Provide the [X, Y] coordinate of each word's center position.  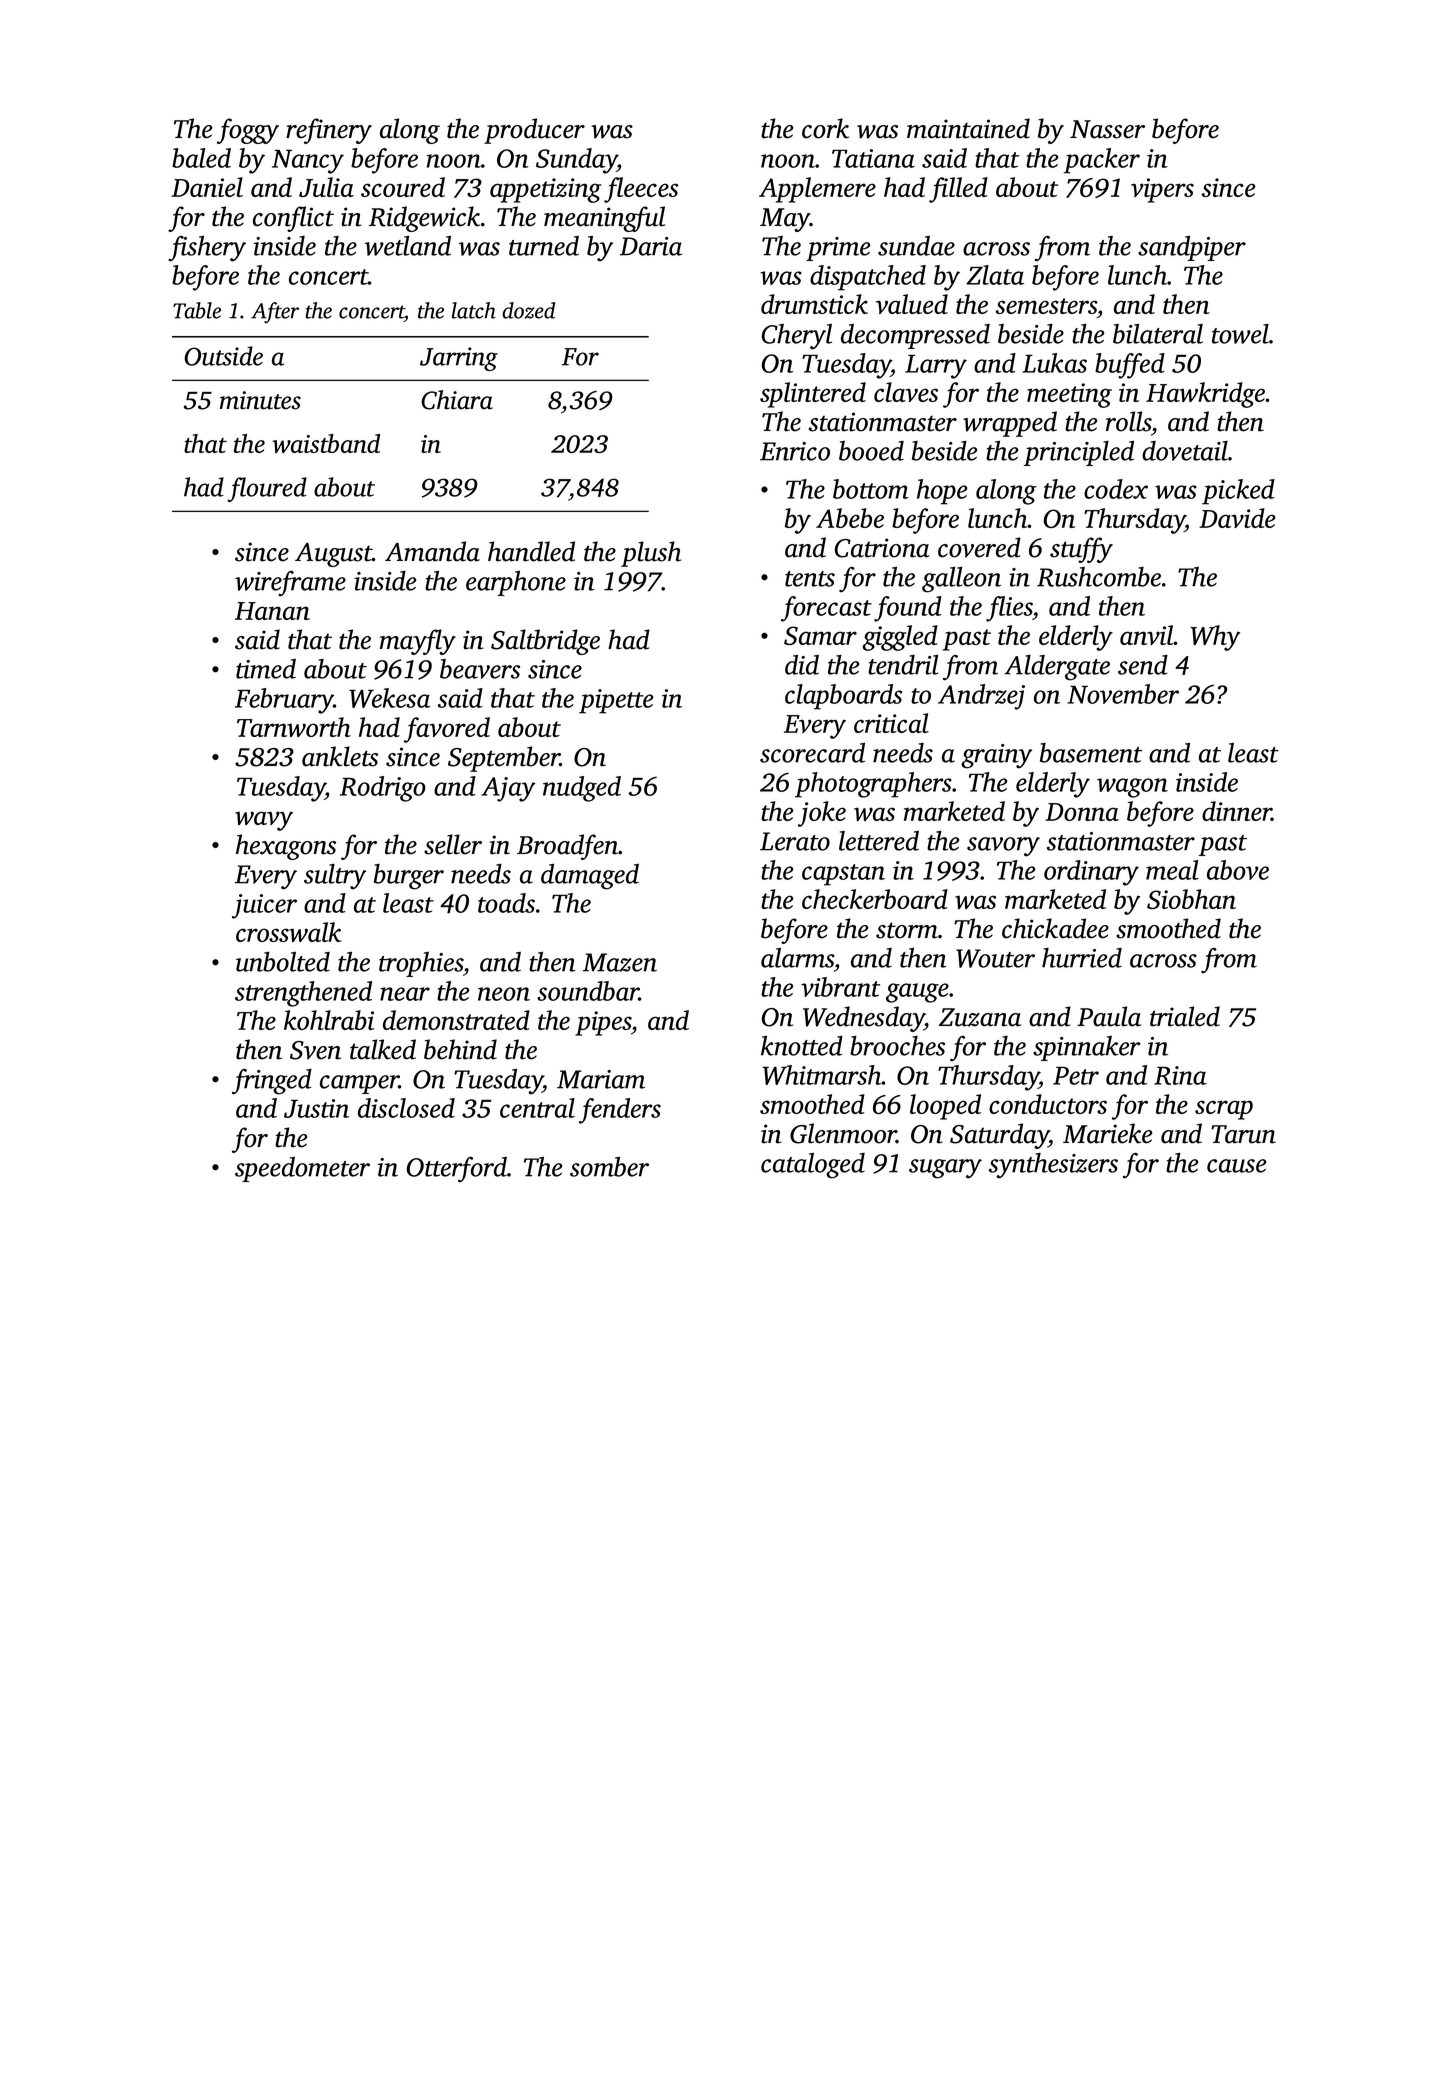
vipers [1162, 190]
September [504, 759]
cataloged [813, 1166]
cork [825, 128]
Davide [1237, 518]
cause [1236, 1166]
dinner [1237, 811]
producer [534, 131]
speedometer [302, 1169]
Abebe [850, 518]
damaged [590, 877]
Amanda [432, 551]
